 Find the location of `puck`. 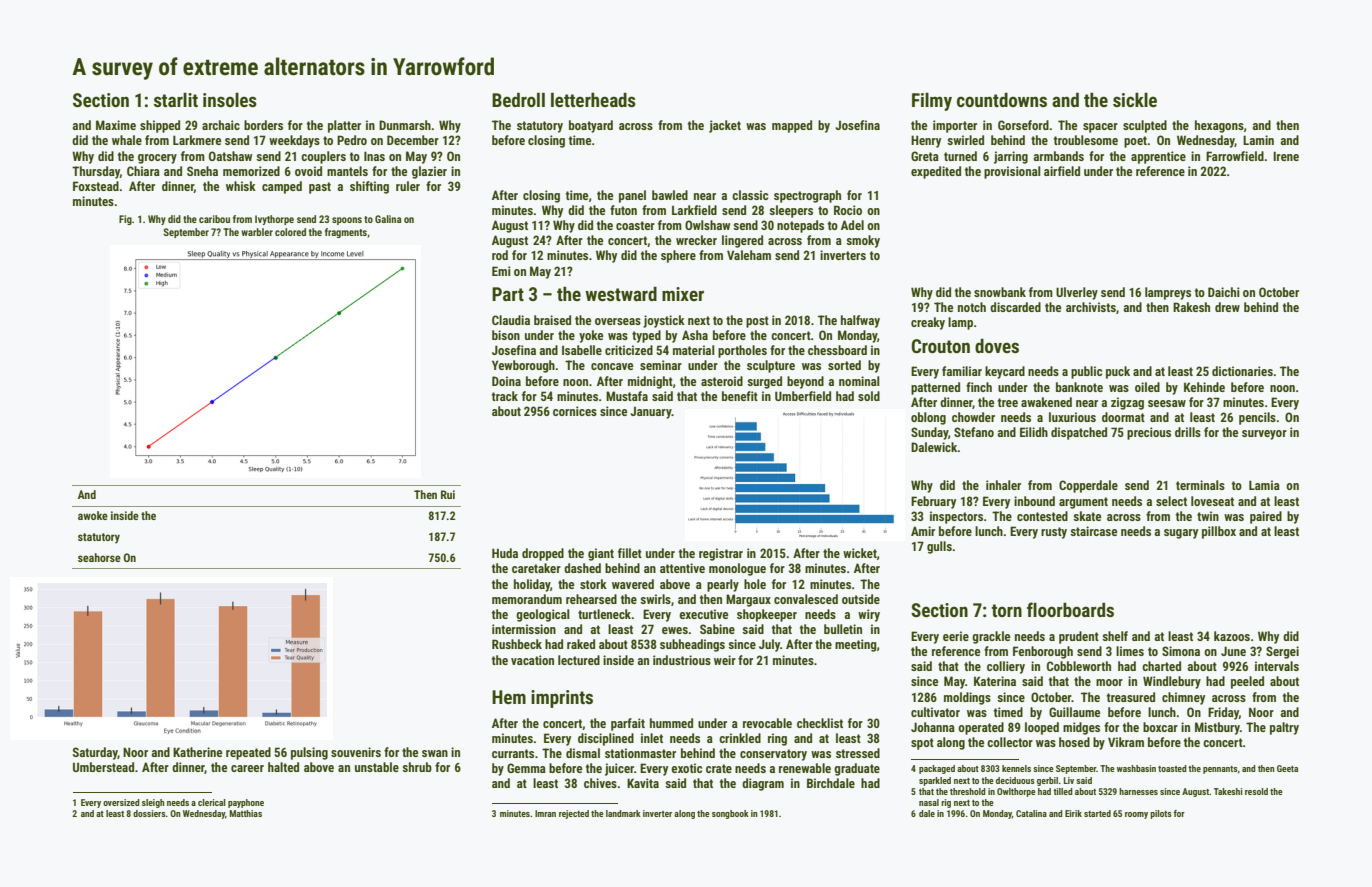

puck is located at coordinates (1118, 372).
